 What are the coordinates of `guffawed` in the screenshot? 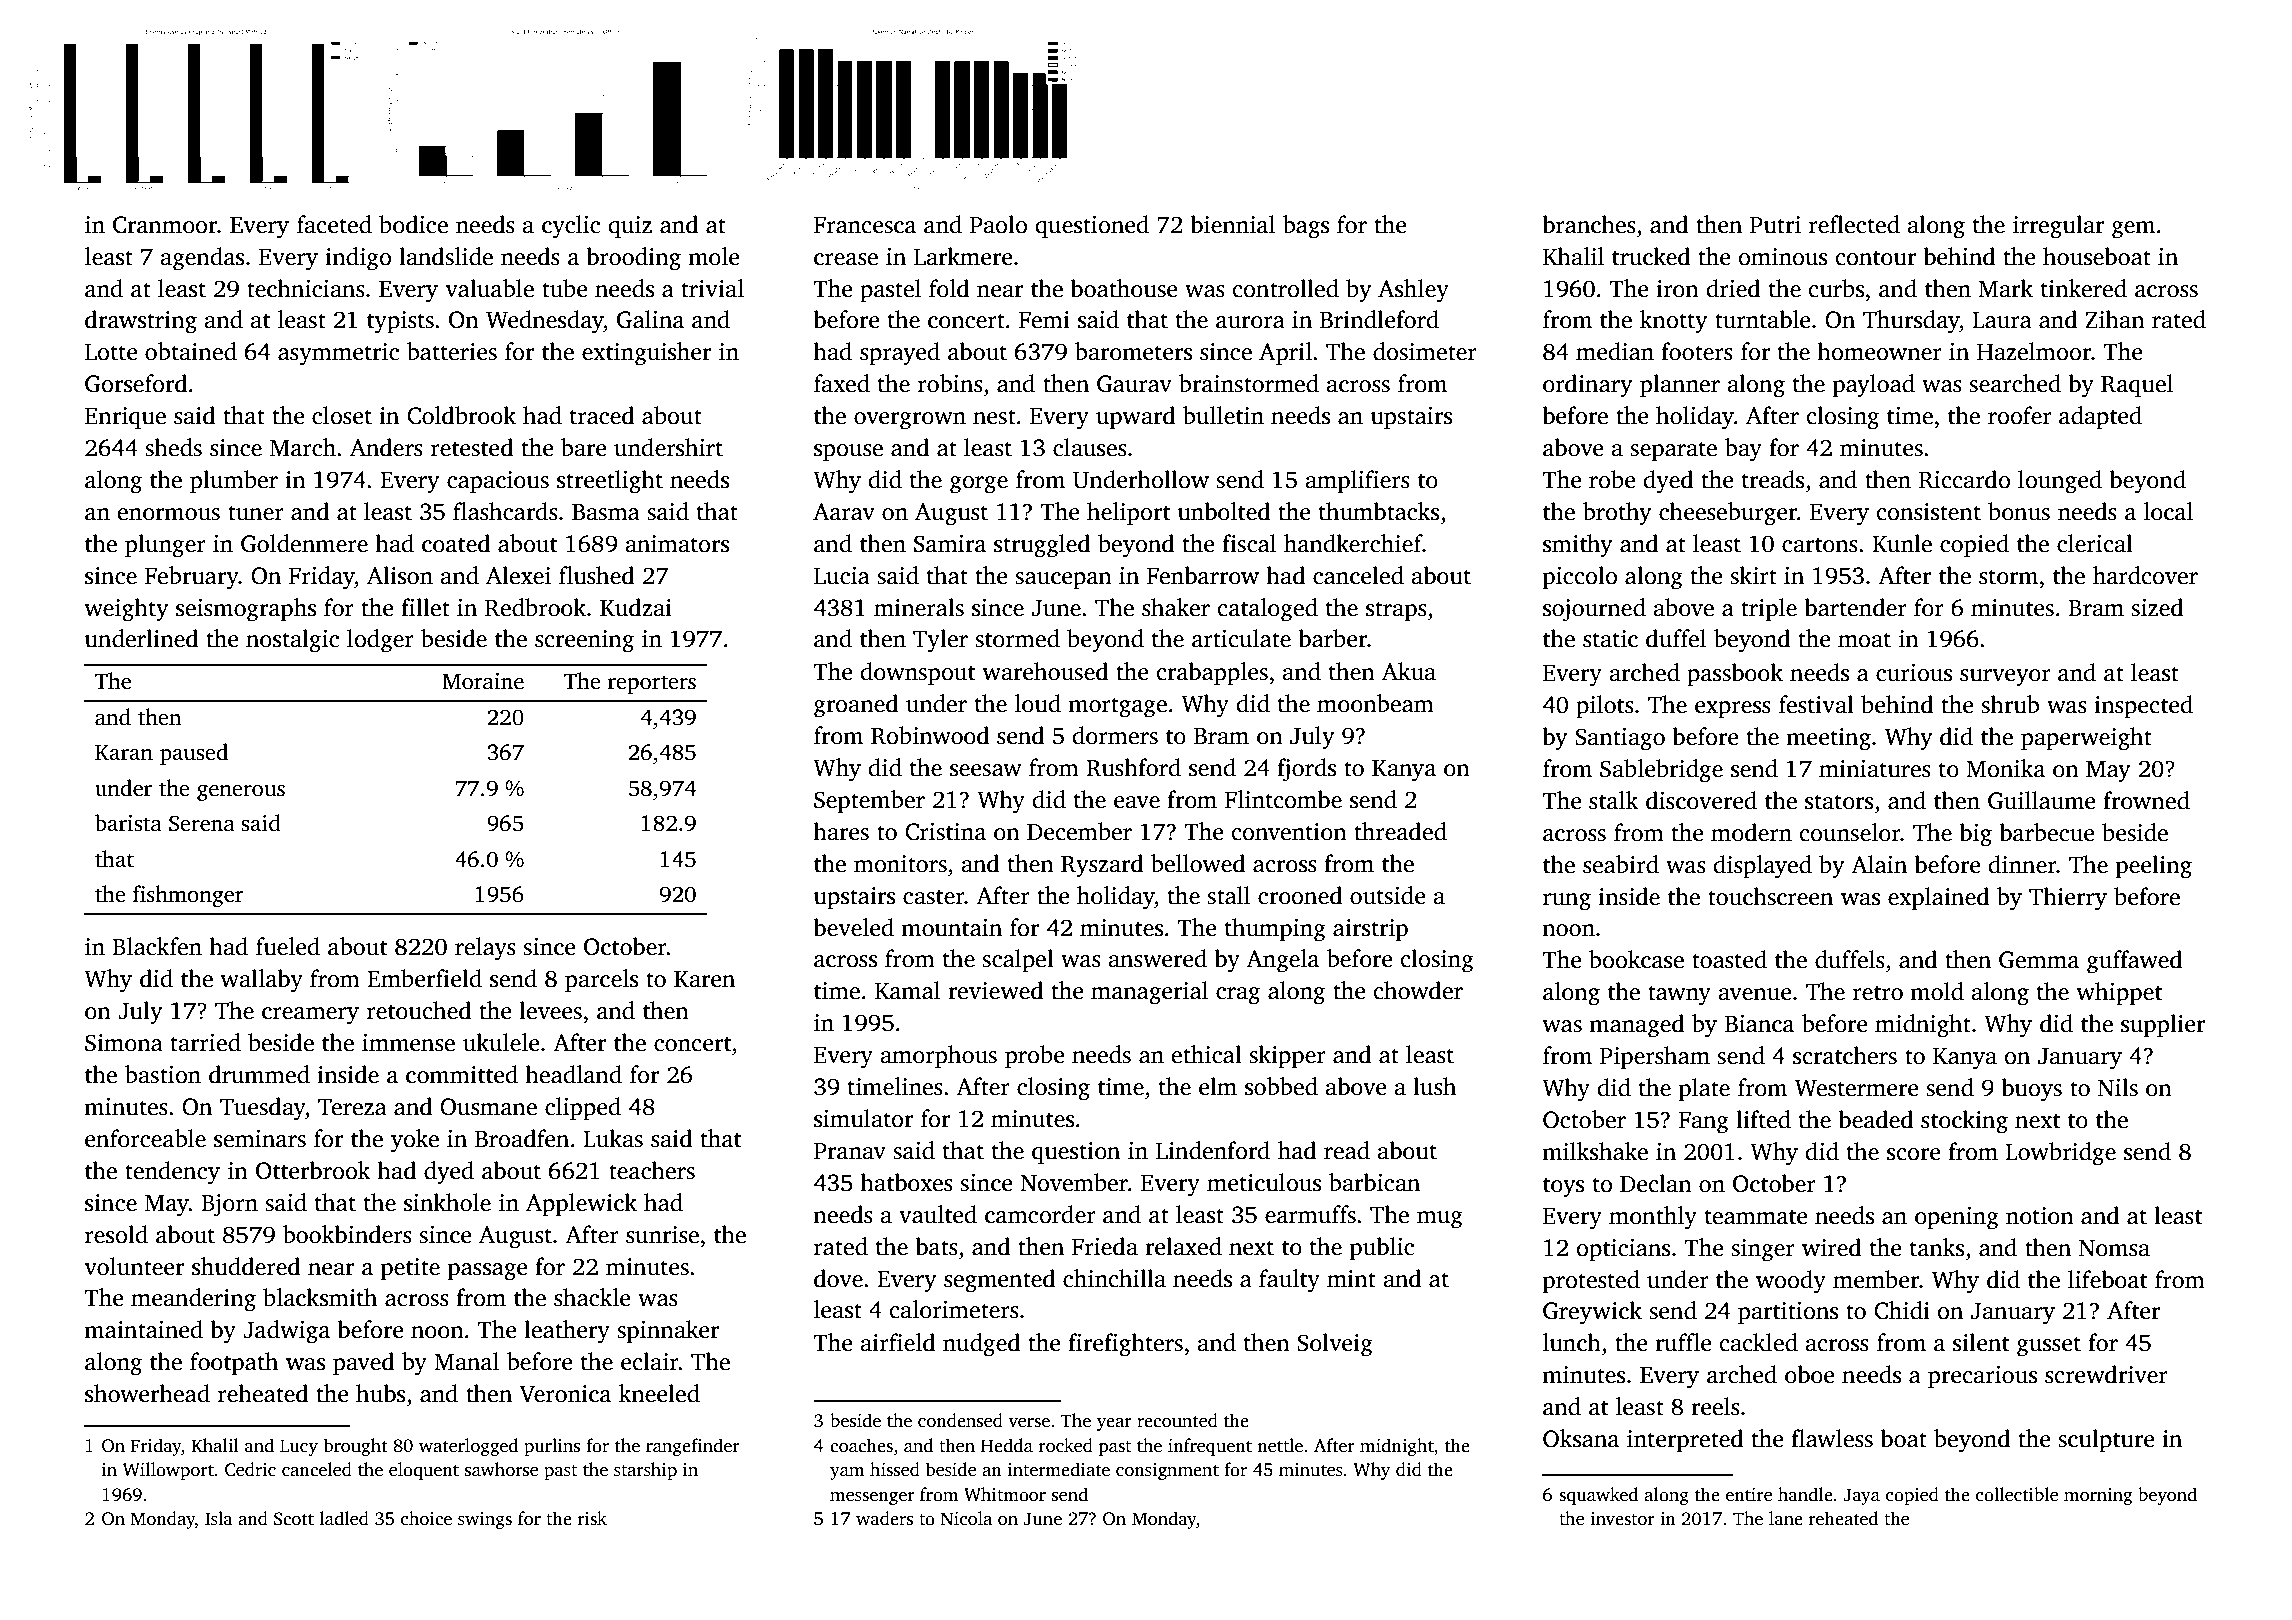 It's located at (2134, 962).
